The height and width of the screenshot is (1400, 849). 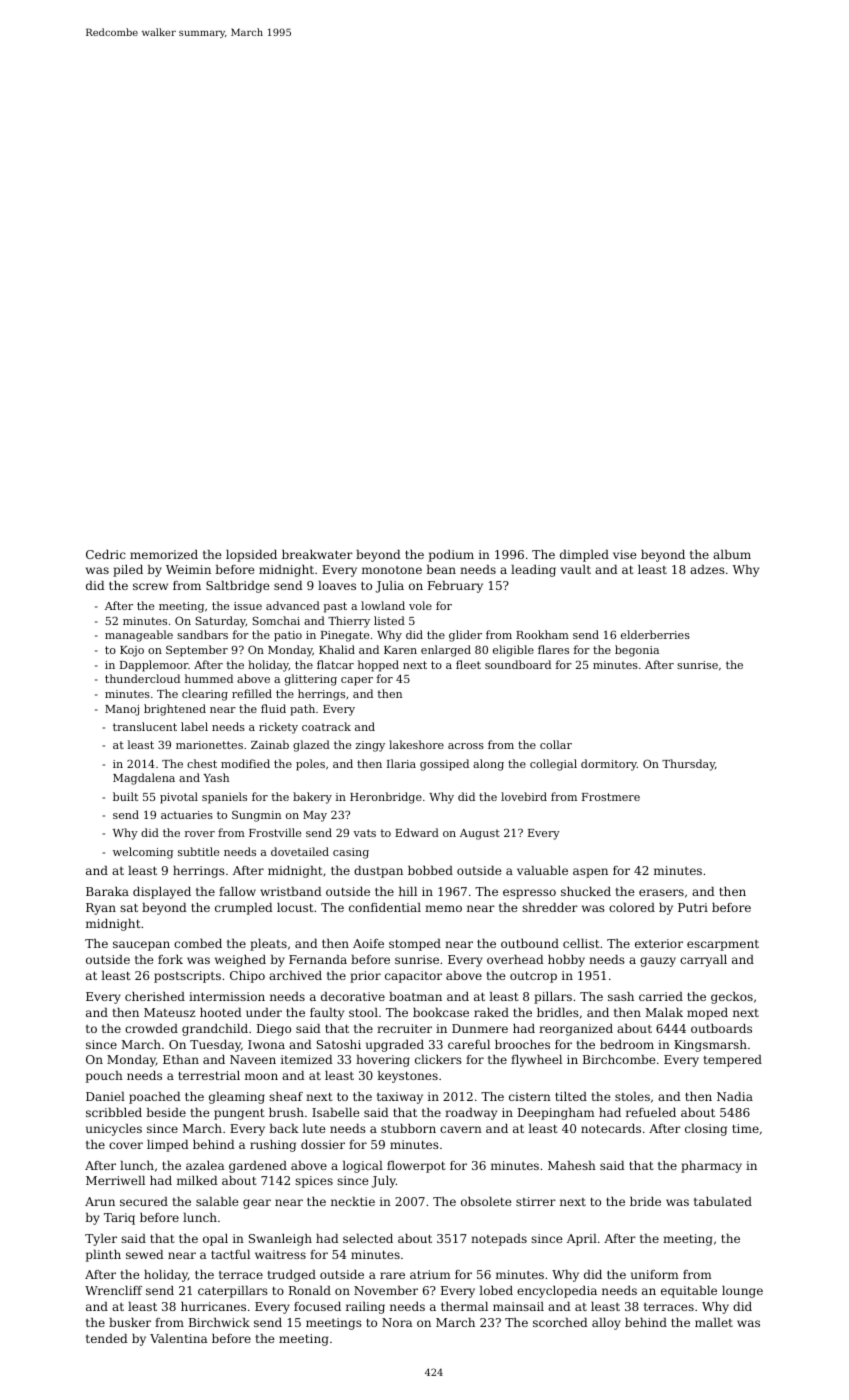 I want to click on selected, so click(x=368, y=1238).
